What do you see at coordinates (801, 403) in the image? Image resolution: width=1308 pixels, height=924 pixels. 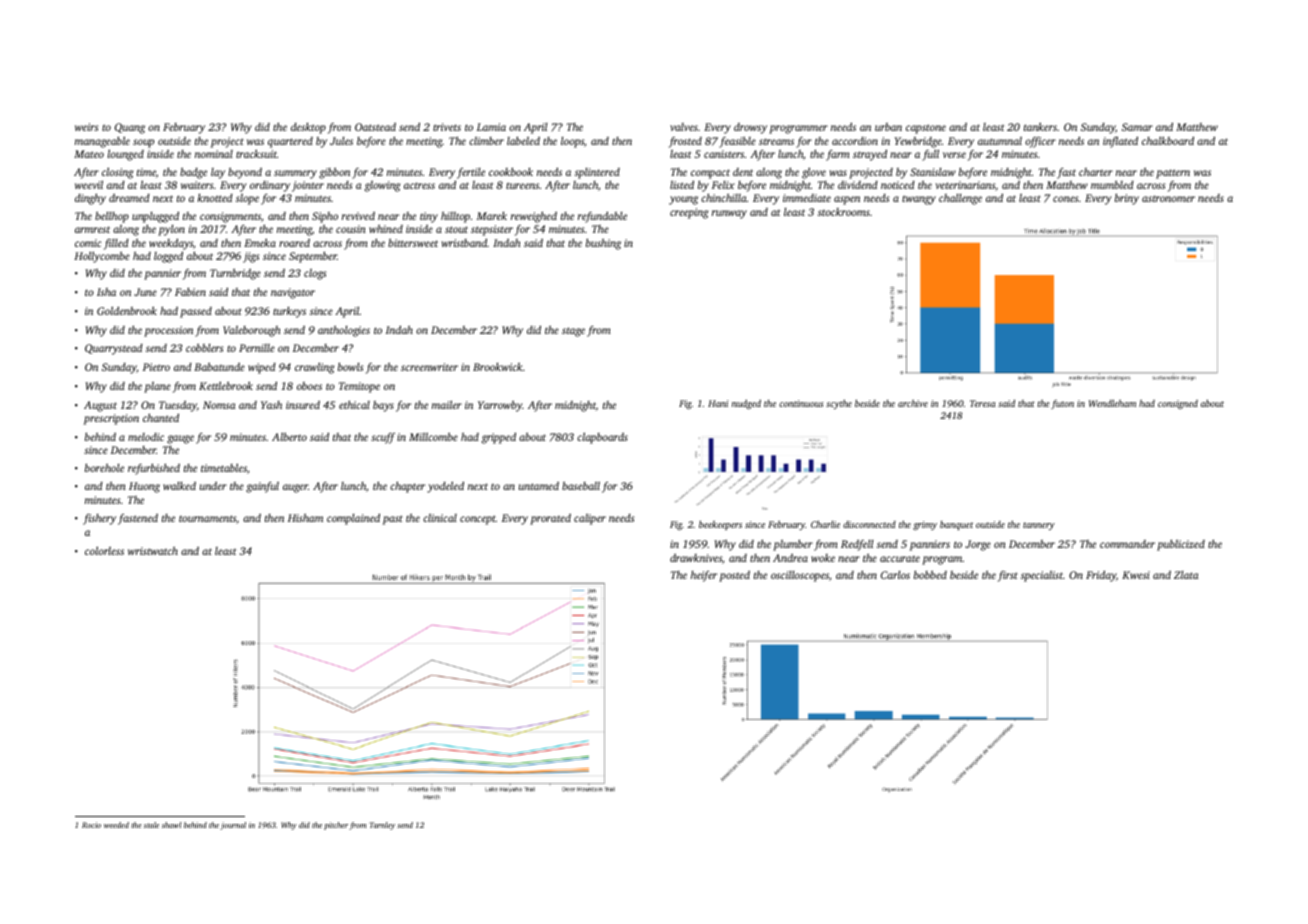 I see `continuous` at bounding box center [801, 403].
